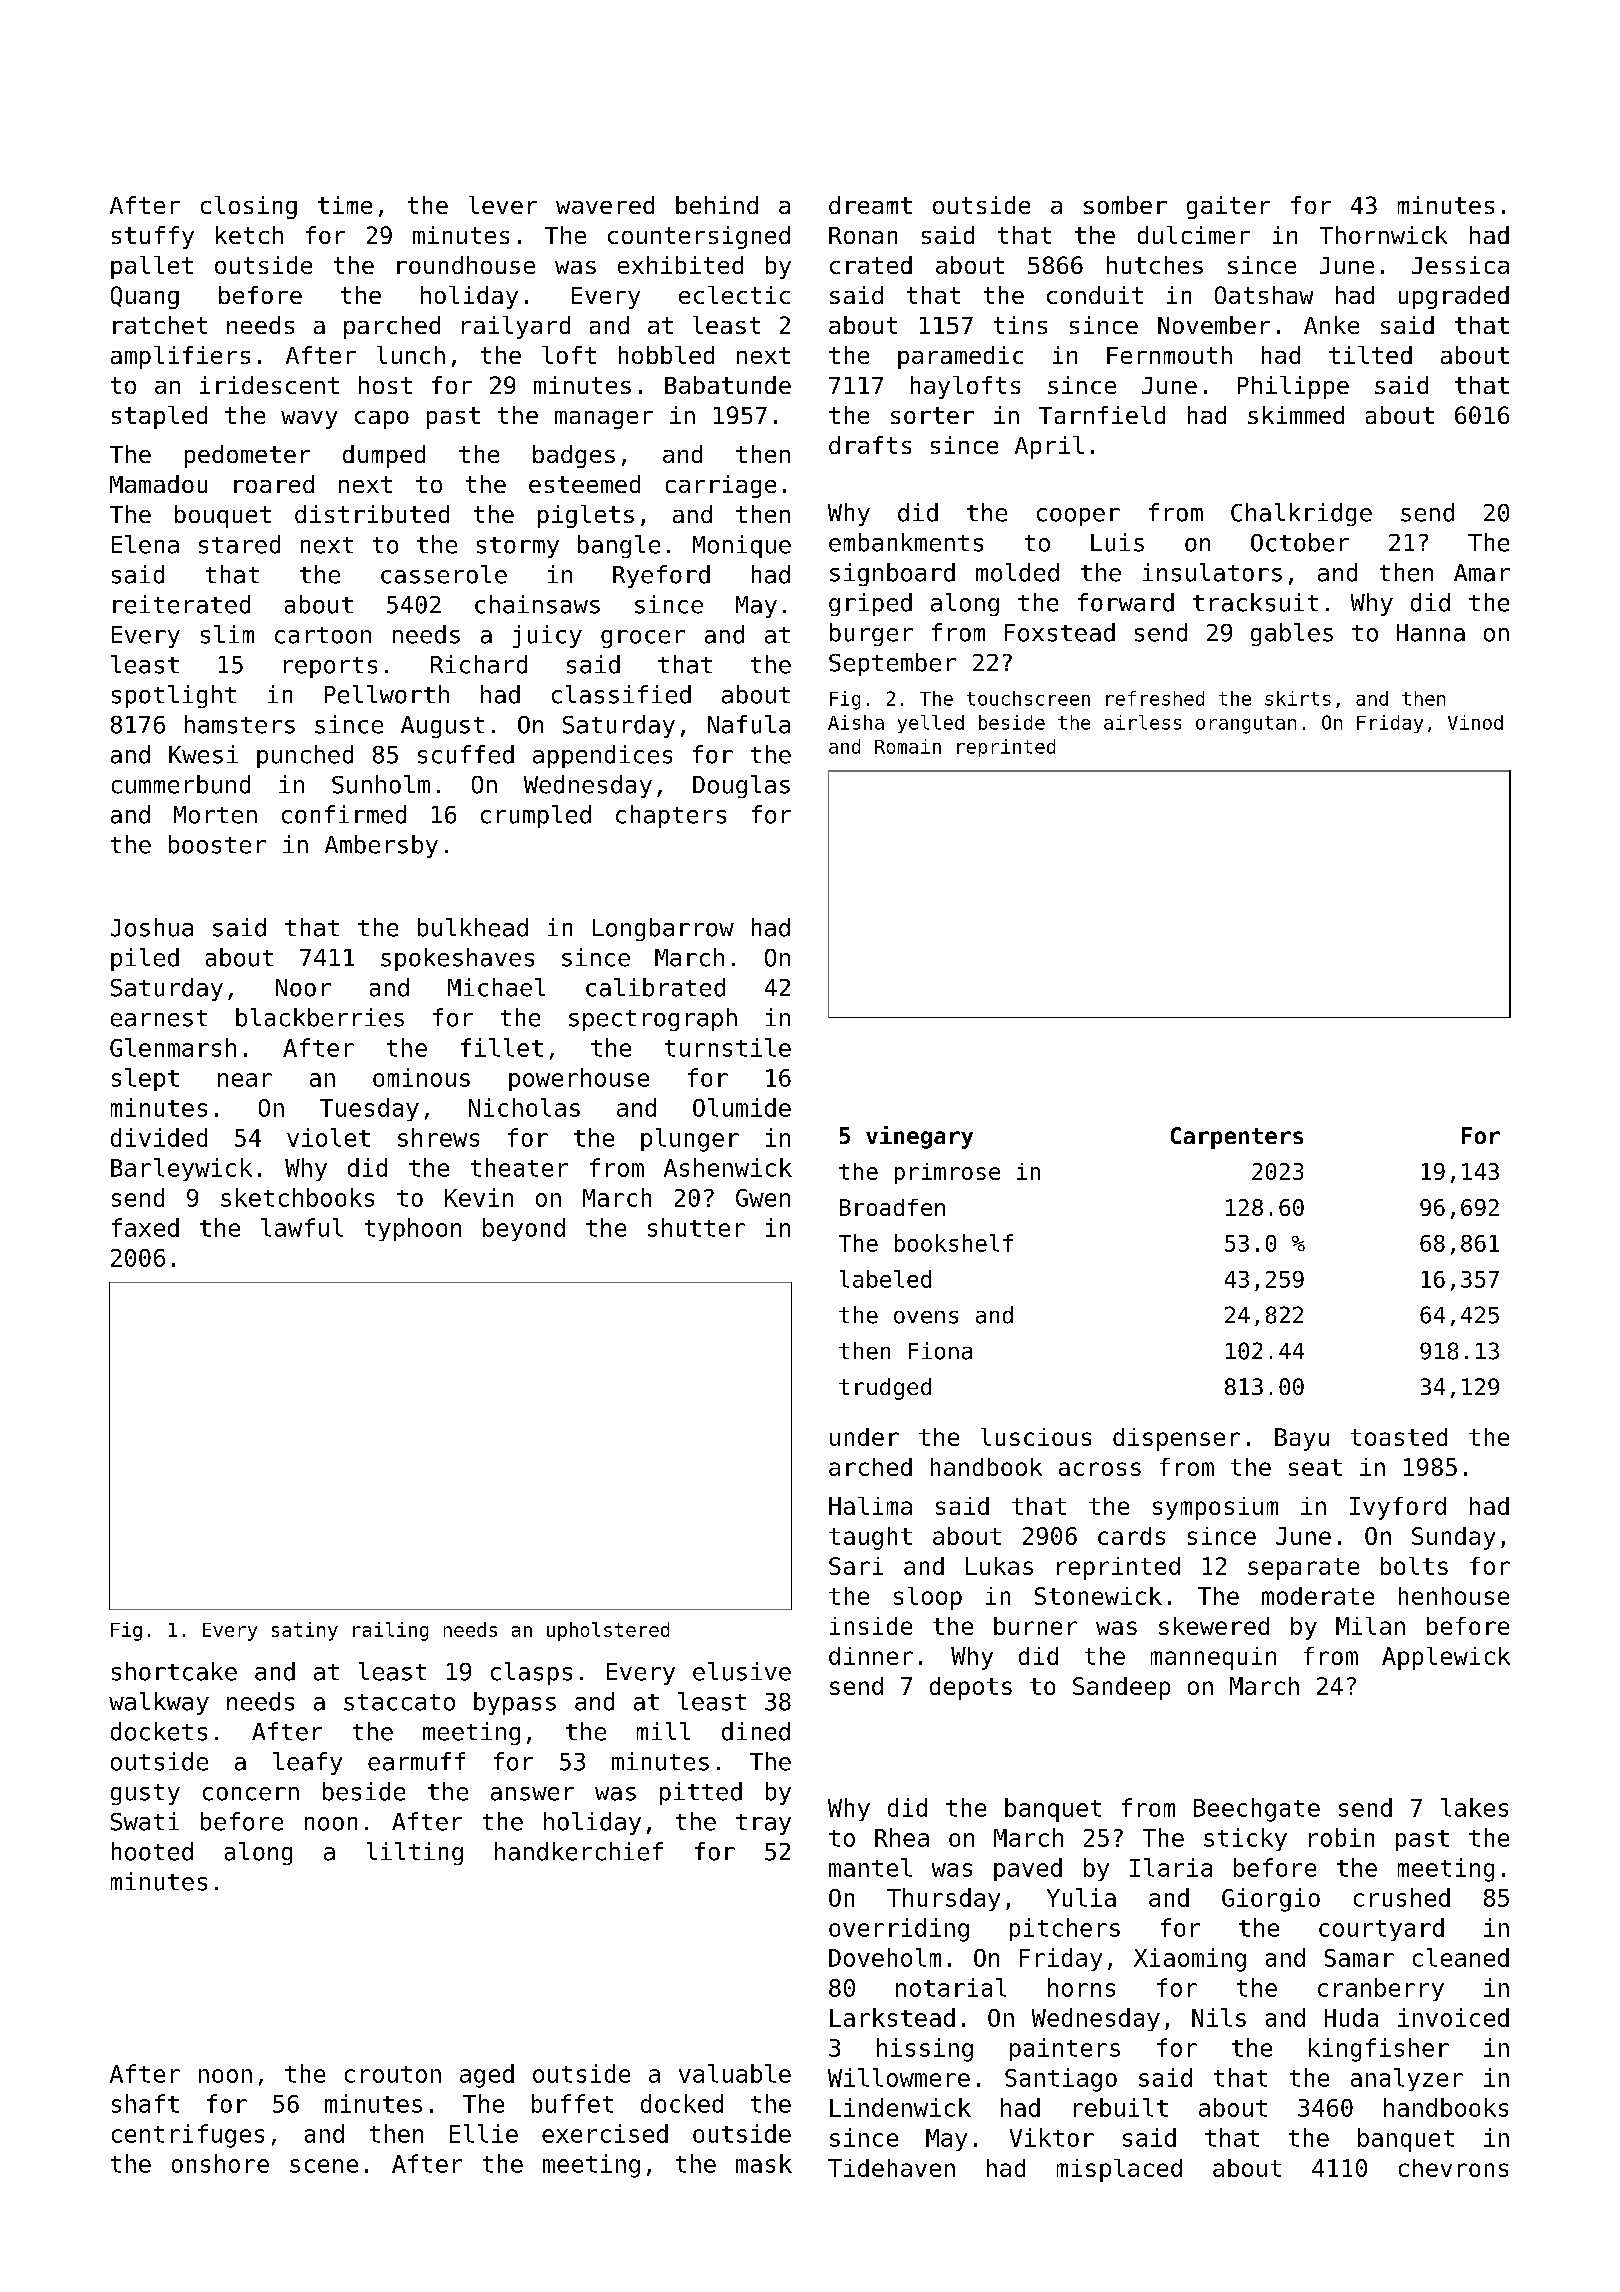 Image resolution: width=1620 pixels, height=2292 pixels. What do you see at coordinates (345, 205) in the page?
I see `time` at bounding box center [345, 205].
